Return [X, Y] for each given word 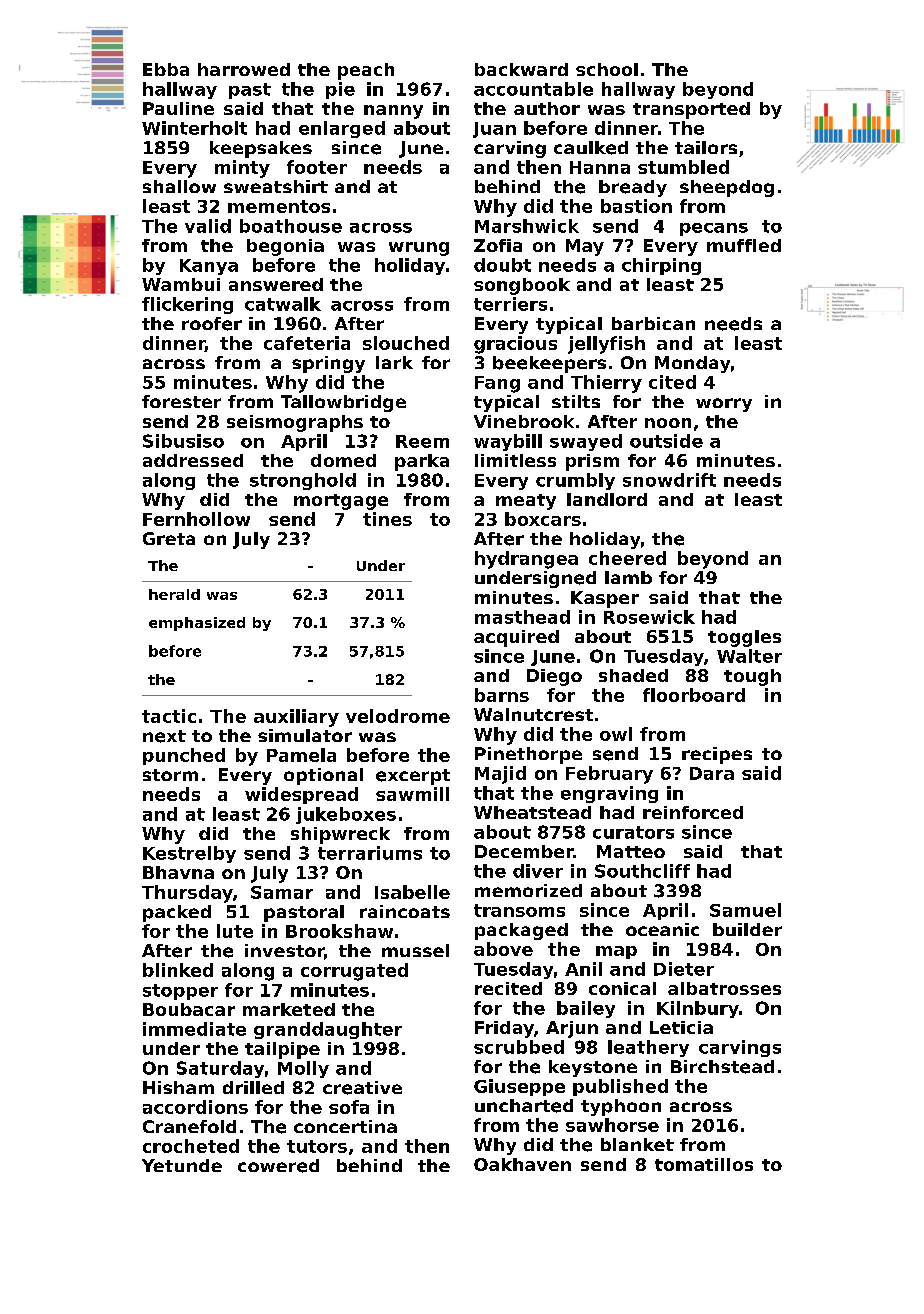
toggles [744, 638]
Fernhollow [196, 519]
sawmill [412, 794]
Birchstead [722, 1067]
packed [177, 913]
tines [387, 519]
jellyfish [606, 345]
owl [616, 734]
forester [181, 401]
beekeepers [549, 364]
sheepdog [727, 188]
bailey [586, 1009]
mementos [279, 206]
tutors [317, 1146]
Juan [494, 130]
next [164, 736]
